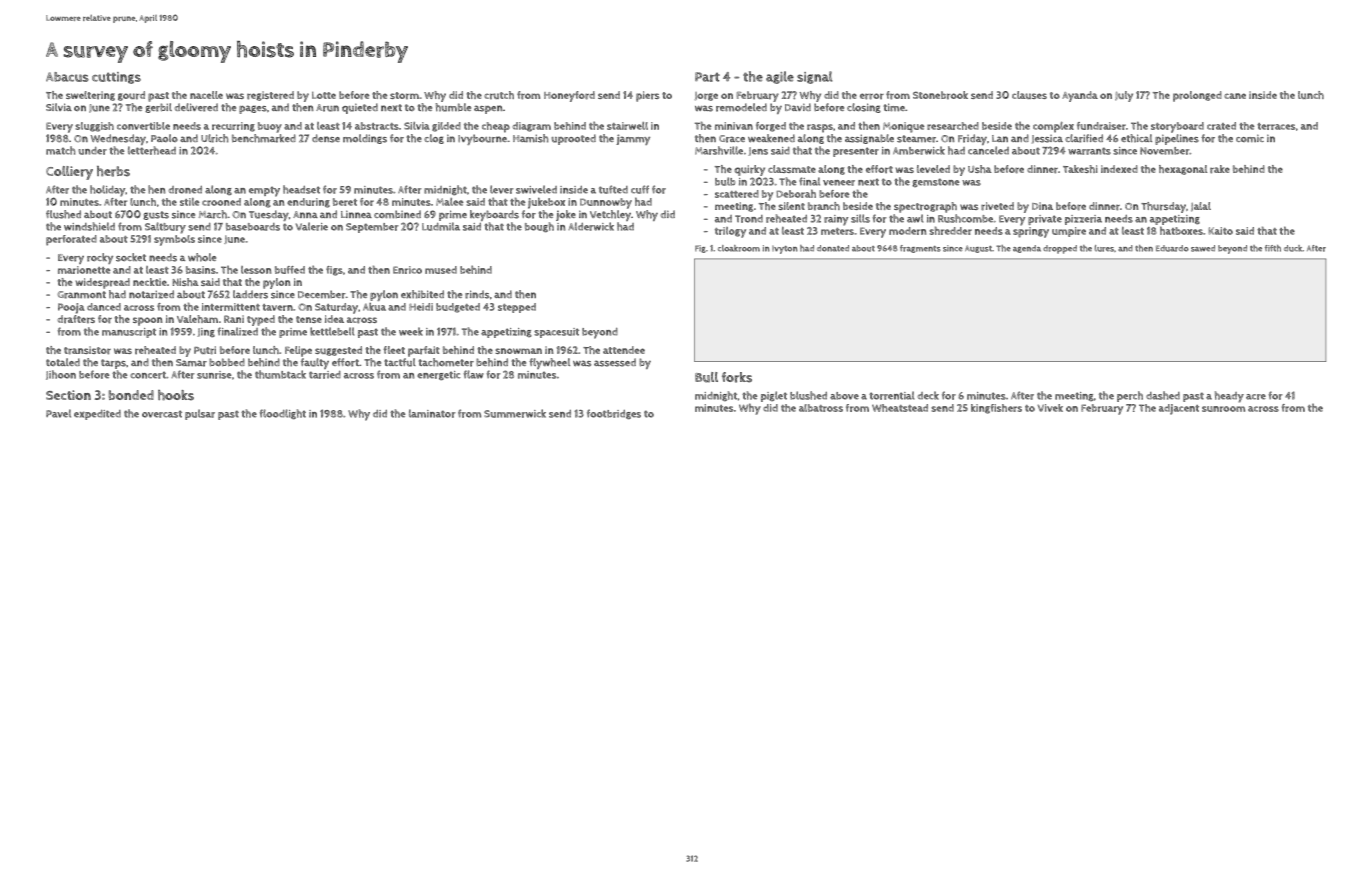  What do you see at coordinates (474, 374) in the document?
I see `flaw` at bounding box center [474, 374].
